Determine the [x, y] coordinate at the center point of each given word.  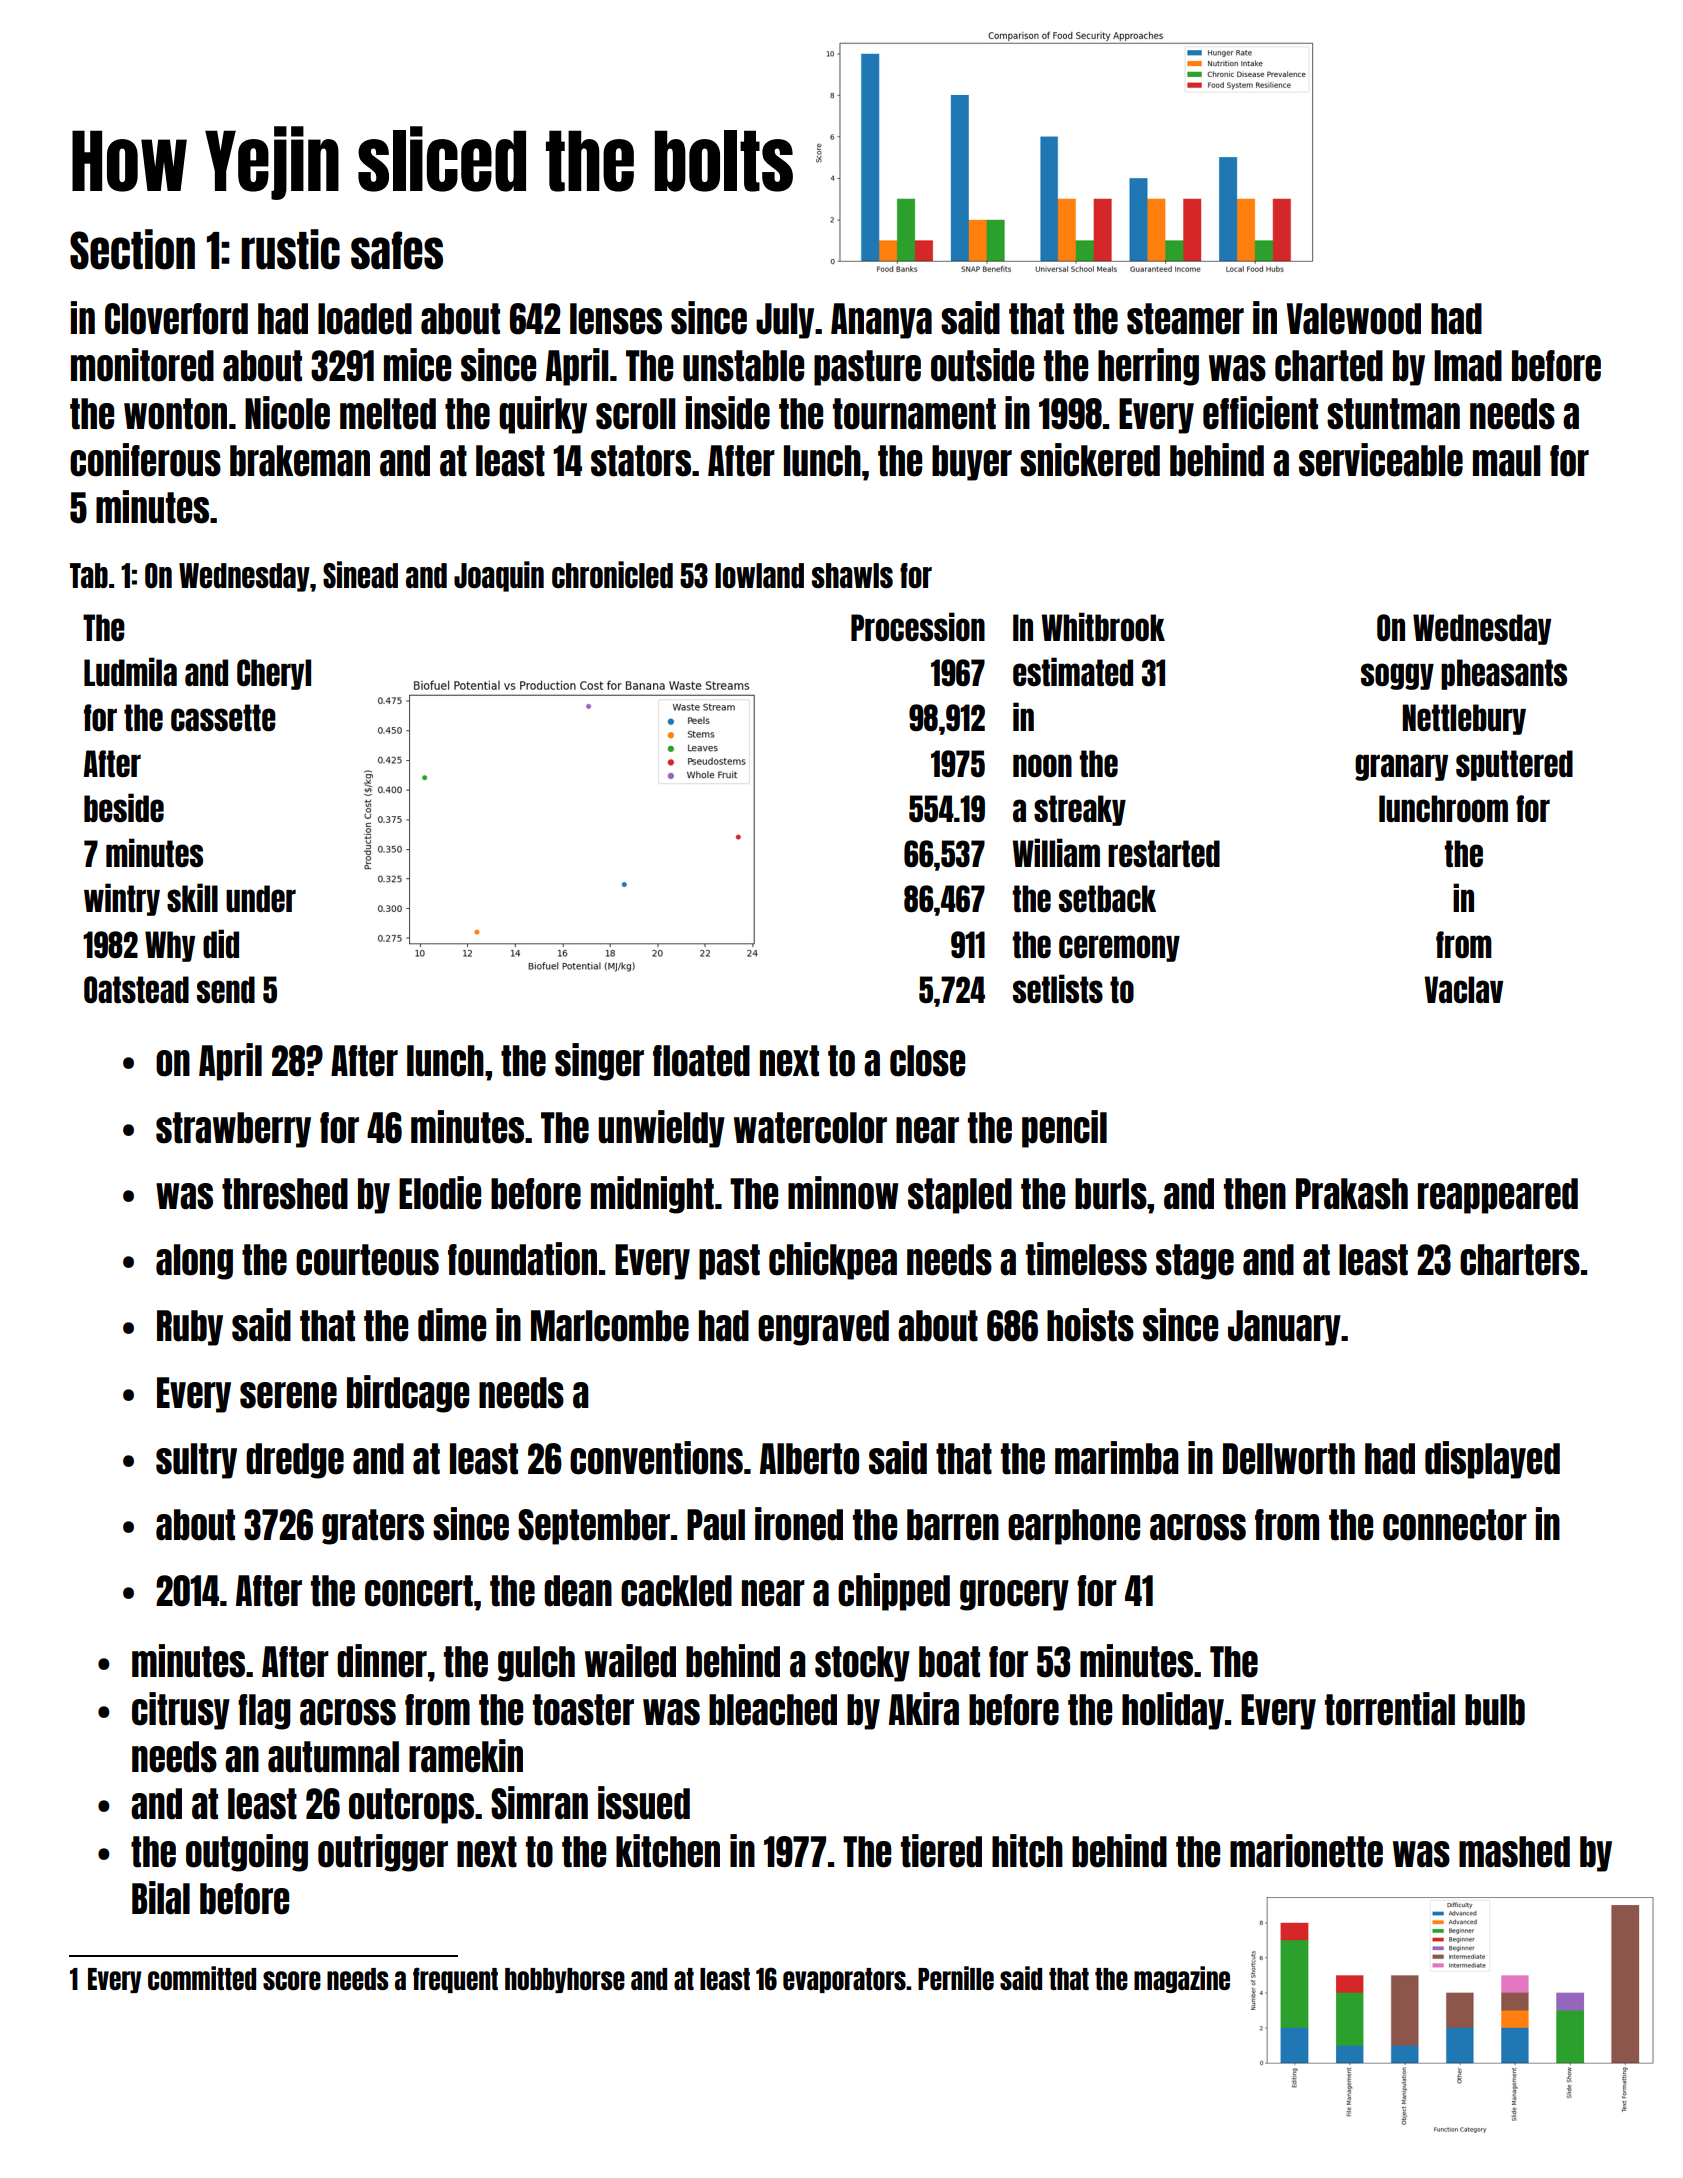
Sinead [360, 574]
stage [1195, 1262]
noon [1042, 766]
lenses [616, 319]
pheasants [1504, 674]
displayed [1492, 1460]
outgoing [247, 1853]
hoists [1090, 1325]
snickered [1090, 460]
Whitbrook [1103, 627]
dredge [295, 1461]
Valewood [1354, 319]
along [194, 1262]
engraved [823, 1328]
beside [124, 807]
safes [397, 250]
